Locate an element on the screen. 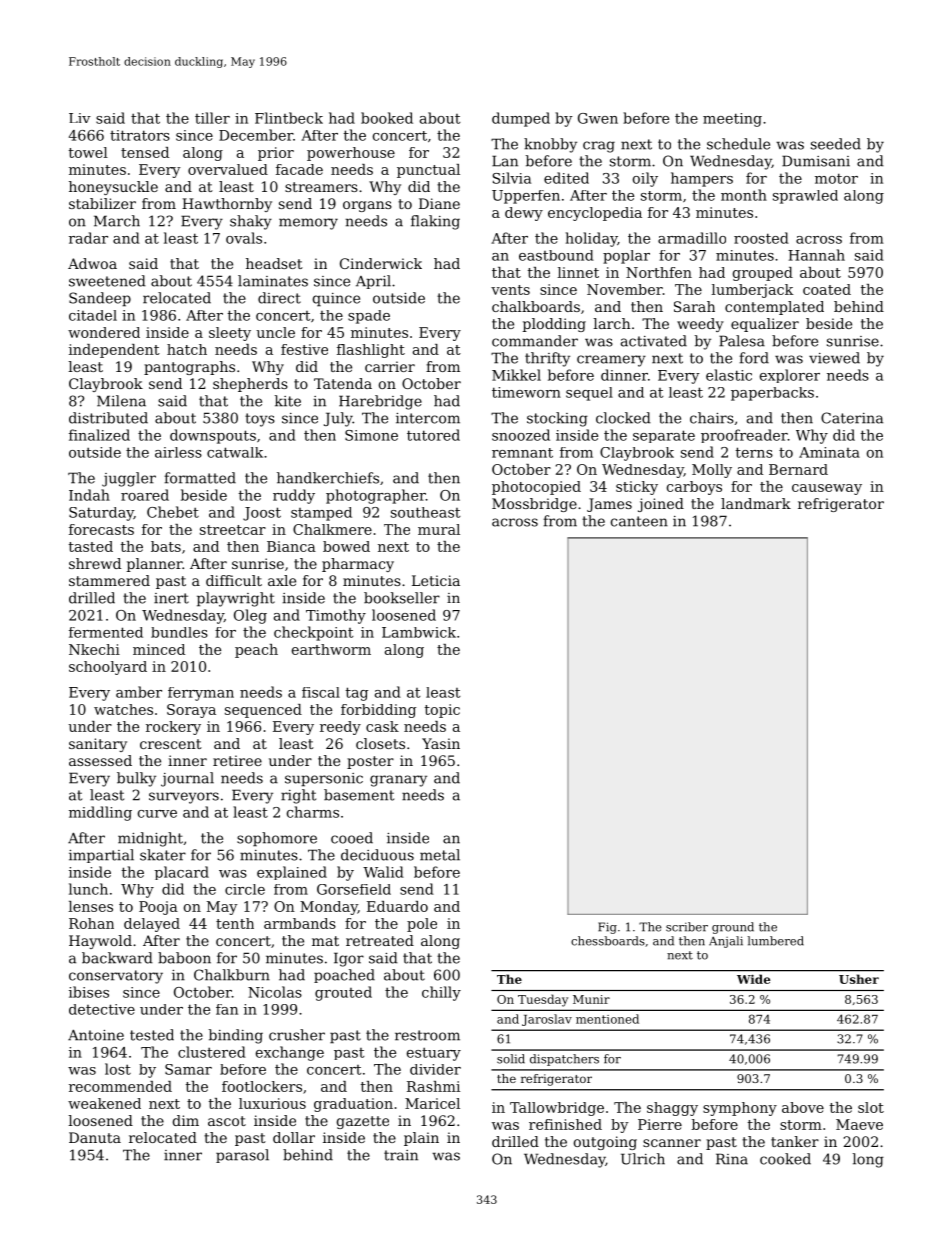 This screenshot has height=1233, width=952. Danuta is located at coordinates (95, 1137).
